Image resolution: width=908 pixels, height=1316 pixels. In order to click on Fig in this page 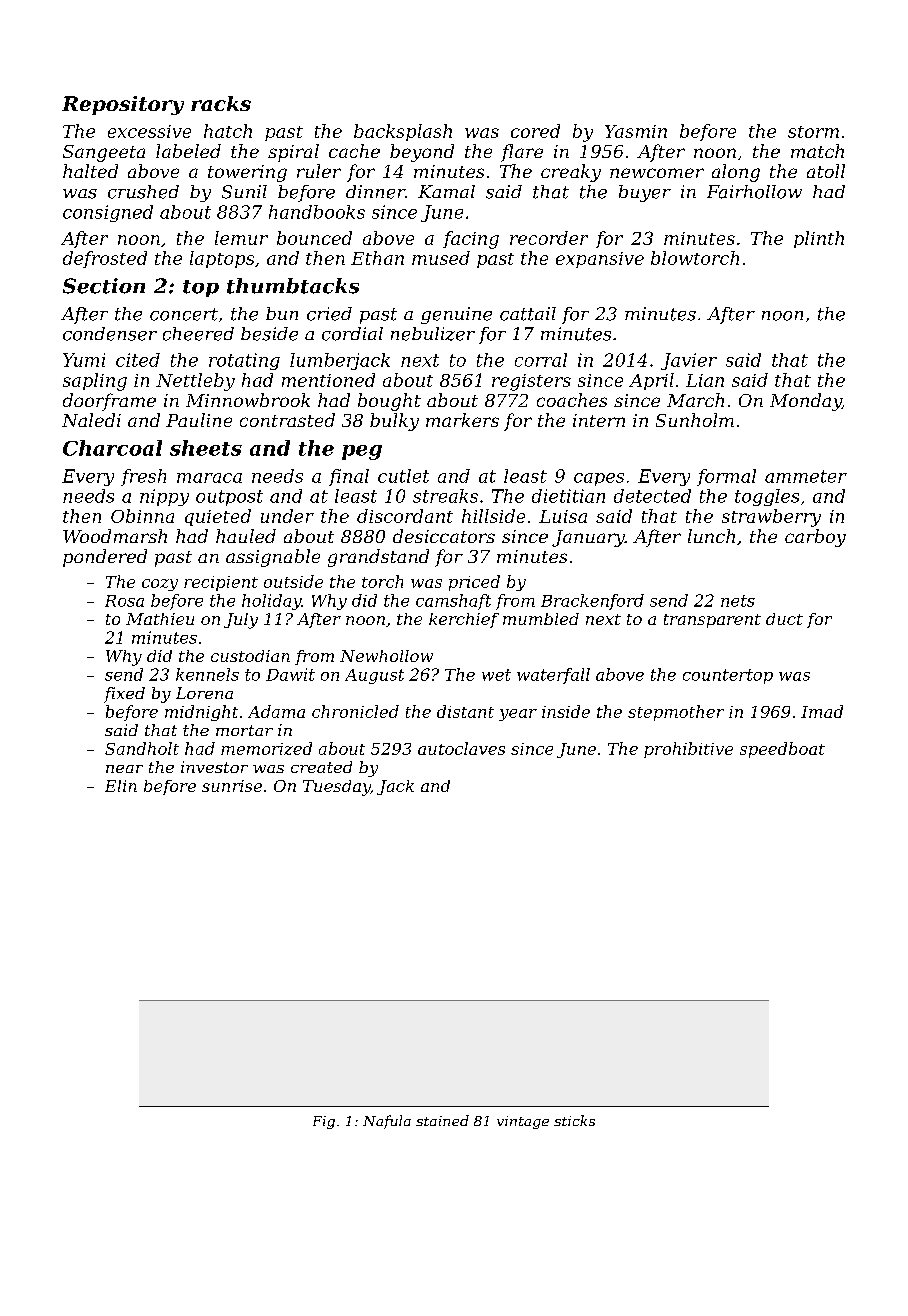, I will do `click(324, 1122)`.
